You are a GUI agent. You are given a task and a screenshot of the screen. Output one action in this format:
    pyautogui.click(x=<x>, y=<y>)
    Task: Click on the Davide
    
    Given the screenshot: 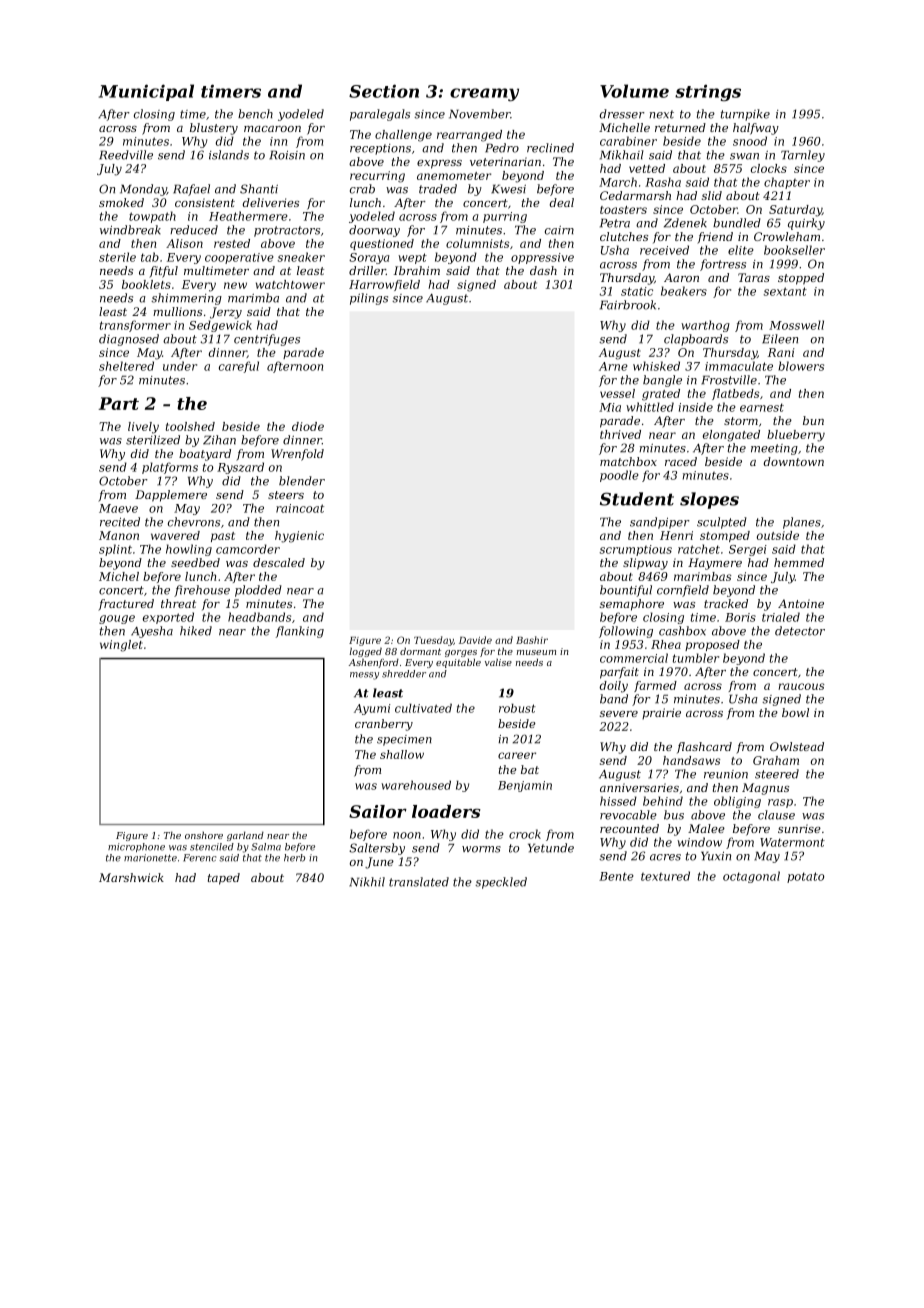 What is the action you would take?
    pyautogui.click(x=475, y=640)
